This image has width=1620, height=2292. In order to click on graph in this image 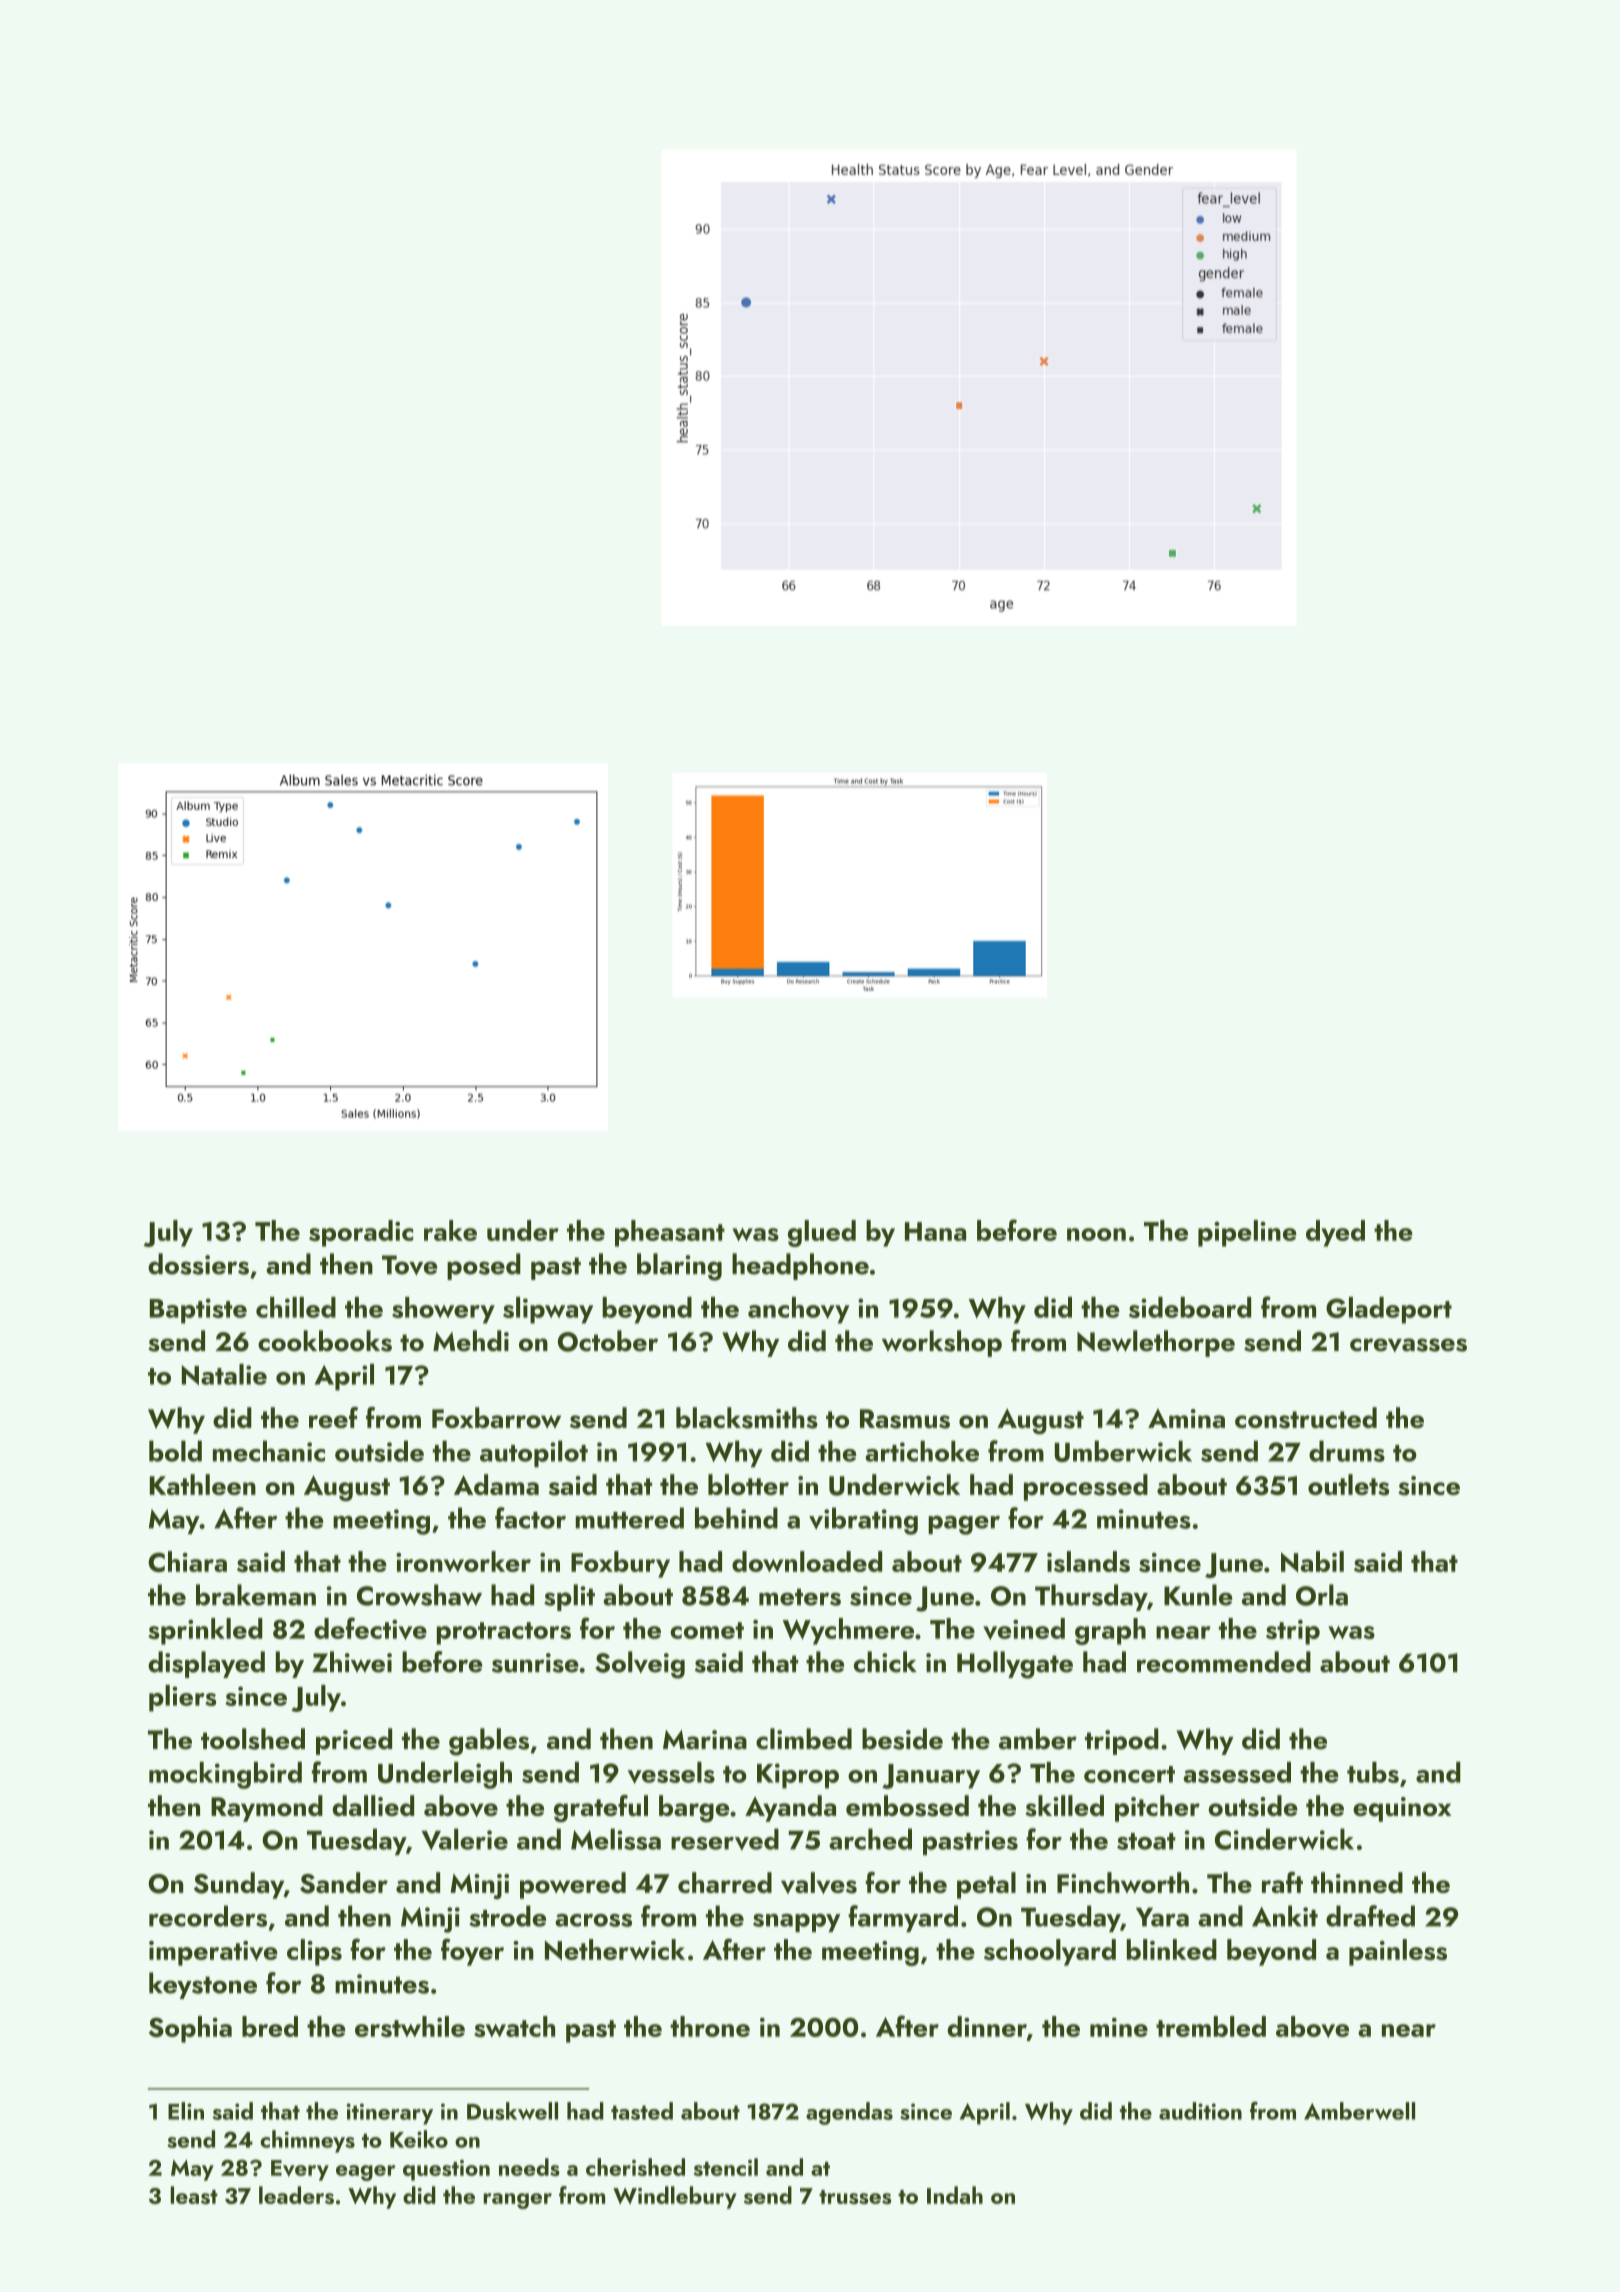, I will do `click(1110, 1631)`.
